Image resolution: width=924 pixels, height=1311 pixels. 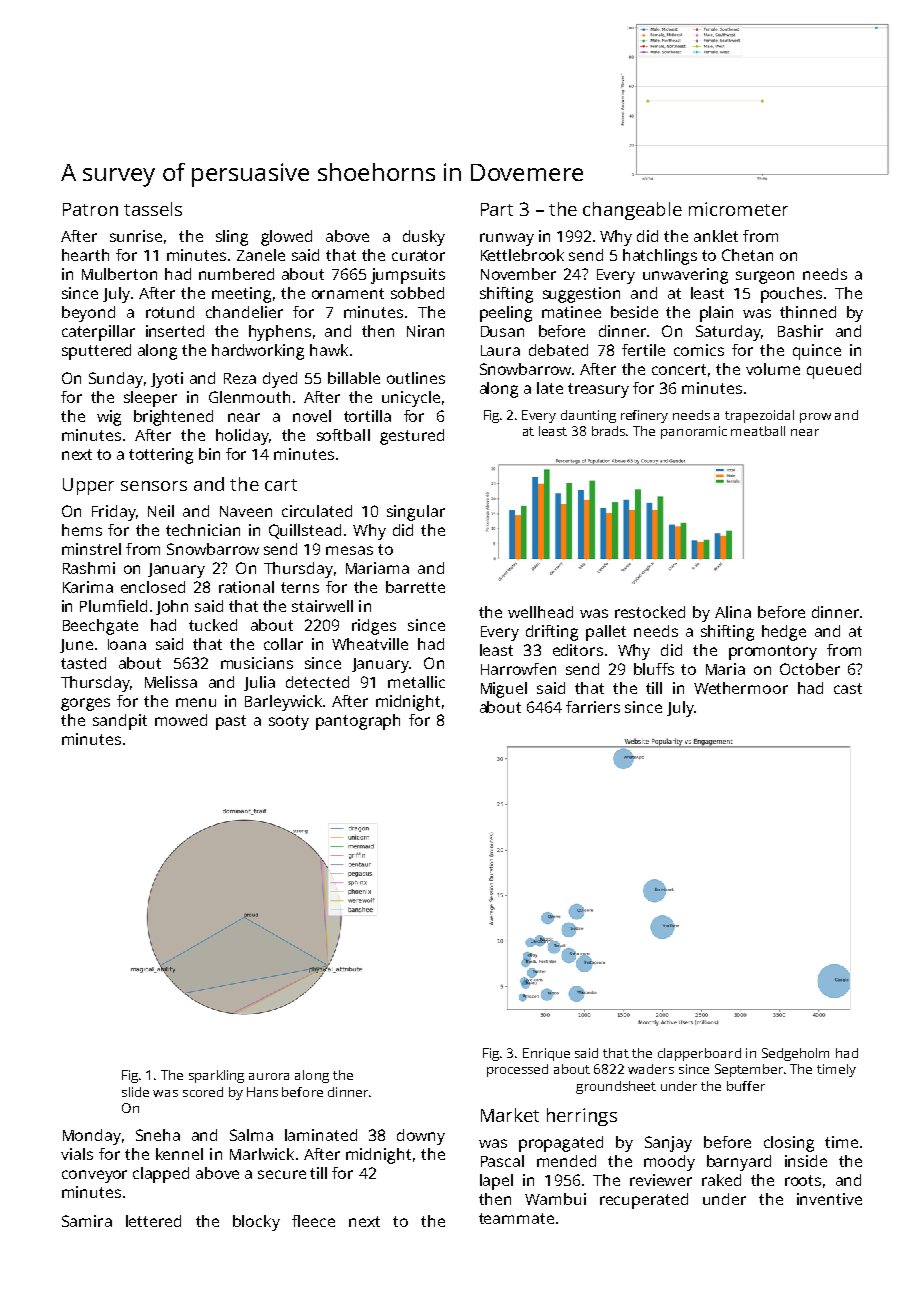 I want to click on Enrique, so click(x=546, y=1054).
